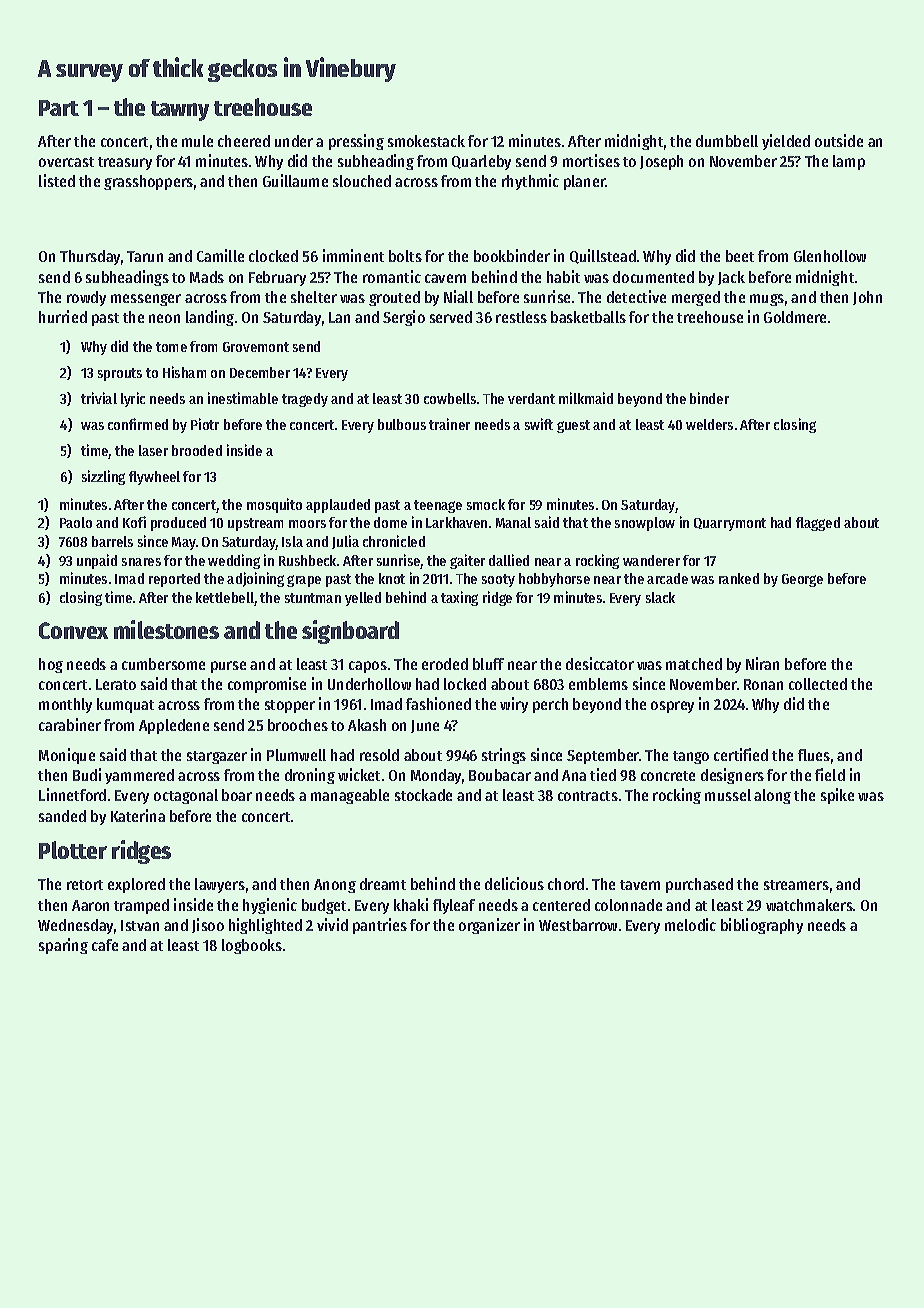  What do you see at coordinates (830, 774) in the screenshot?
I see `field` at bounding box center [830, 774].
